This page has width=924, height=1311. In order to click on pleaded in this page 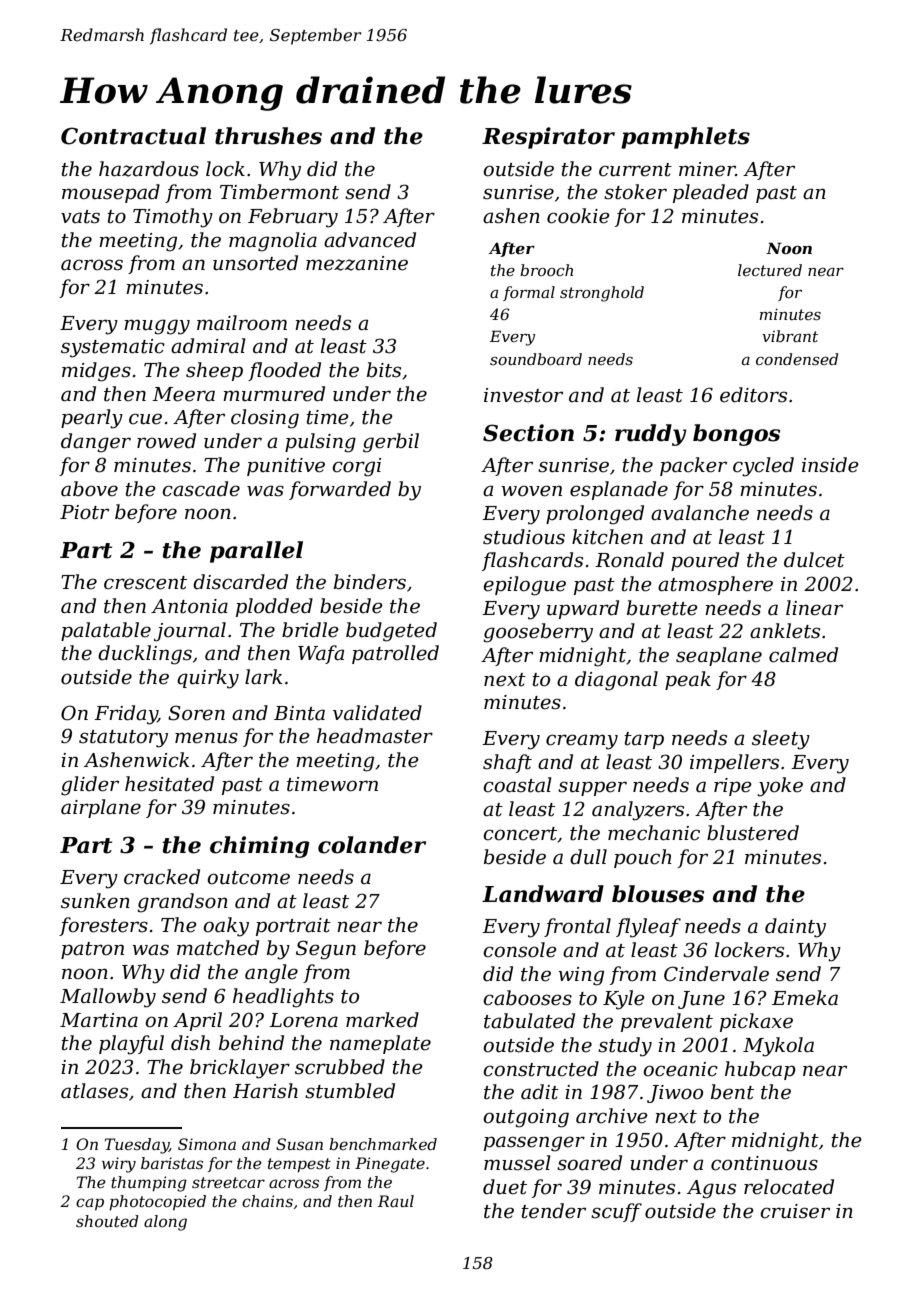, I will do `click(711, 193)`.
